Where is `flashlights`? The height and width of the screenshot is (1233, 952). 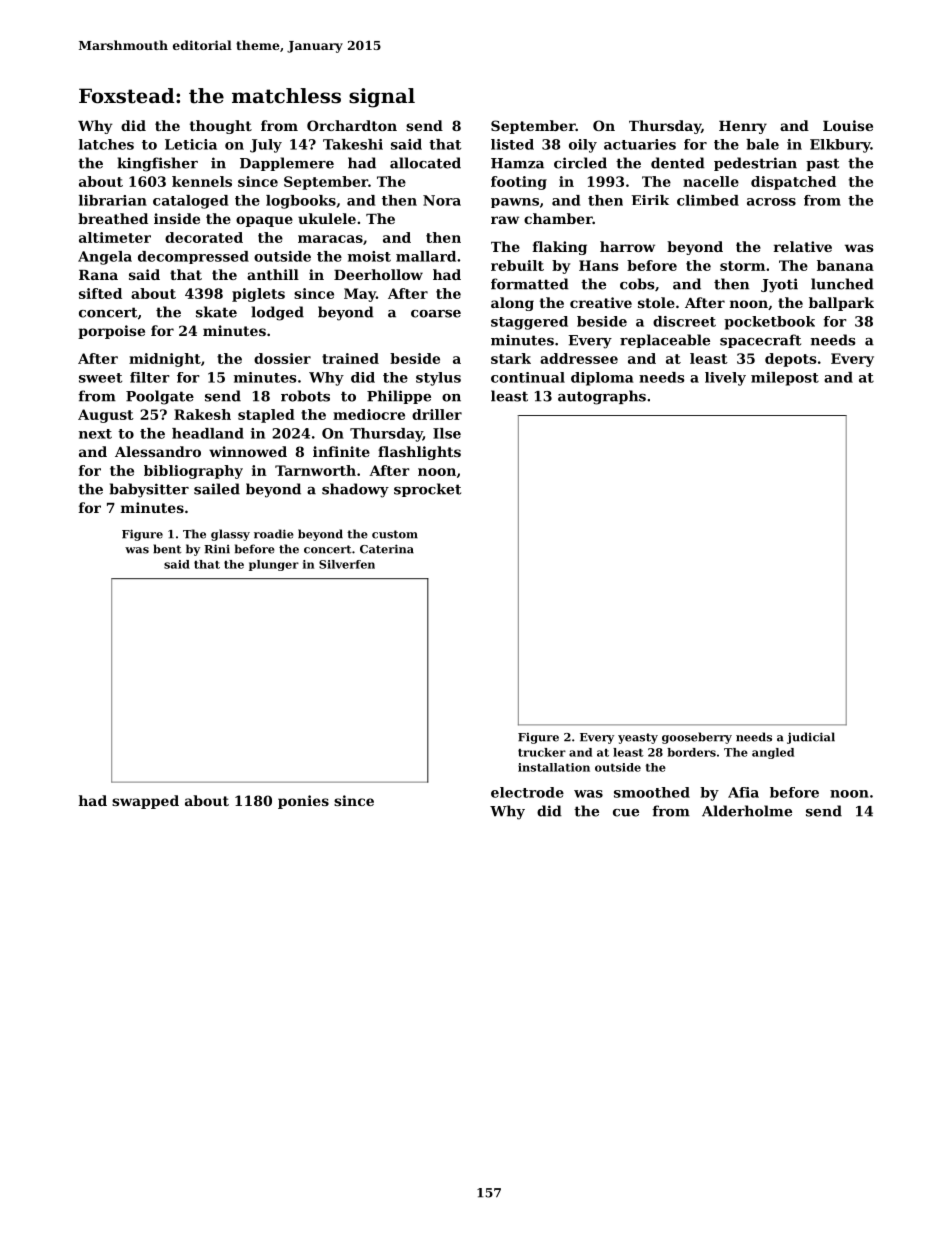
flashlights is located at coordinates (419, 453).
